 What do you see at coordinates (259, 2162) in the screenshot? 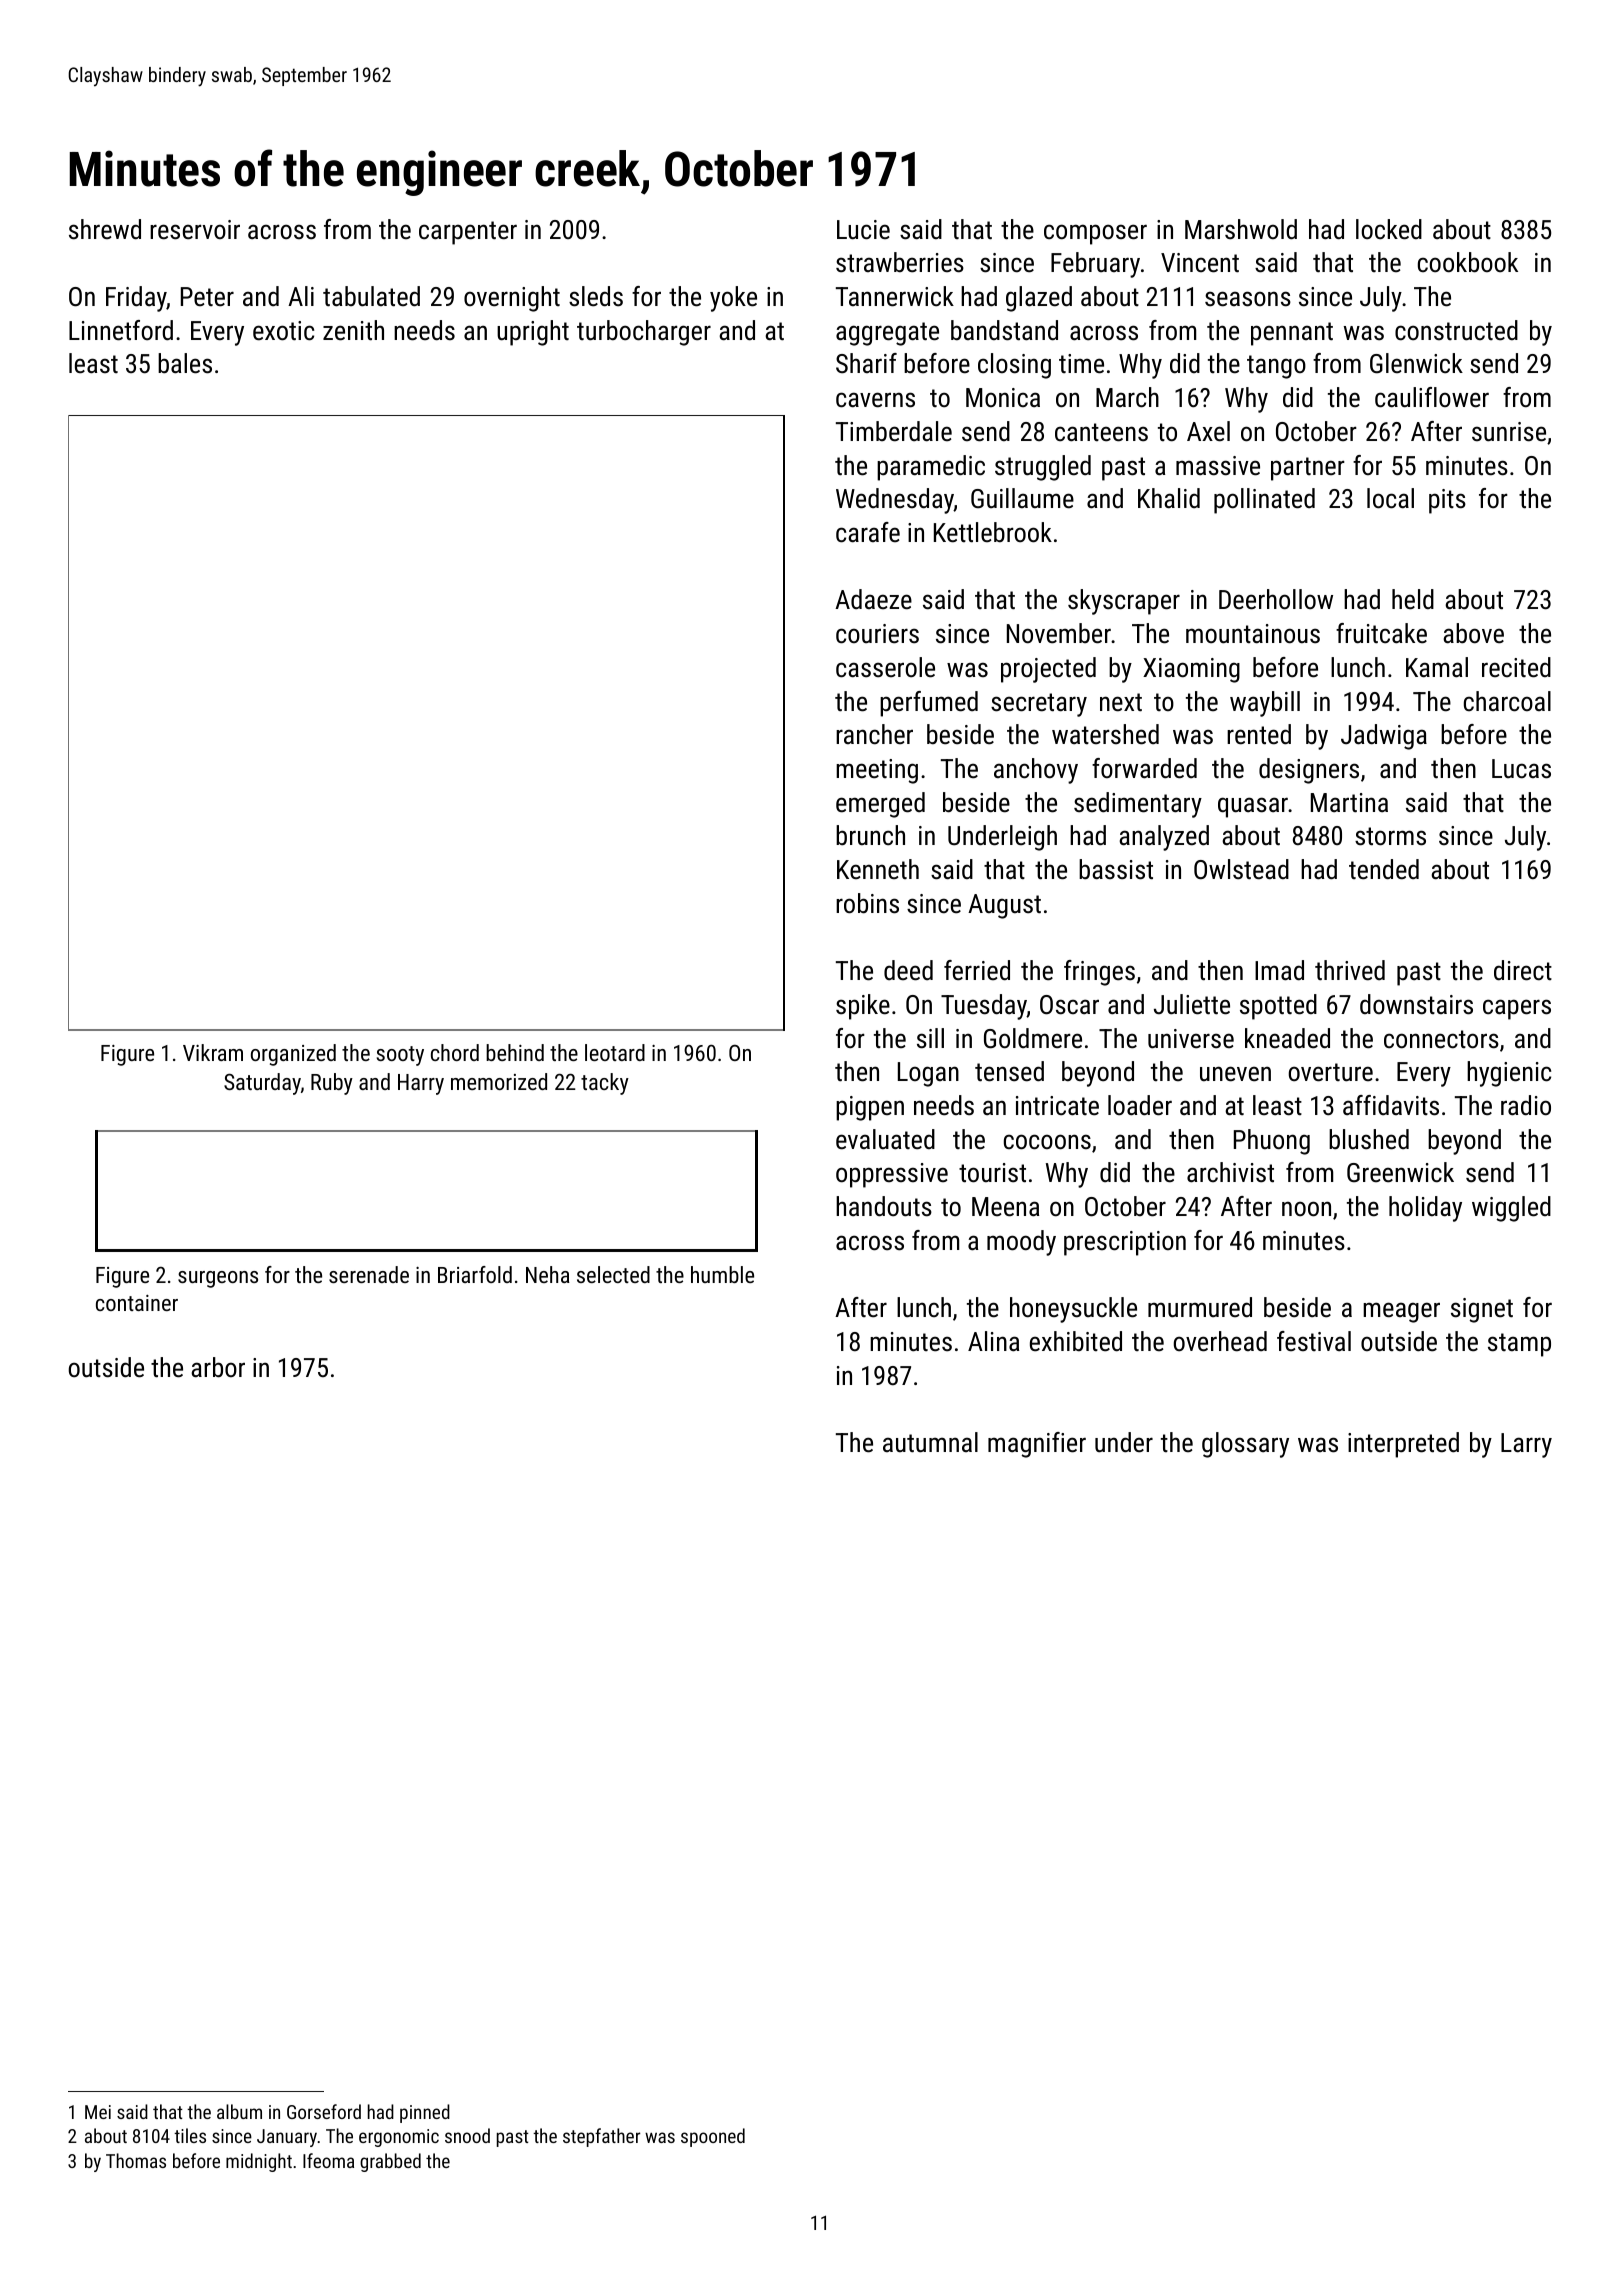
I see `midnight` at bounding box center [259, 2162].
